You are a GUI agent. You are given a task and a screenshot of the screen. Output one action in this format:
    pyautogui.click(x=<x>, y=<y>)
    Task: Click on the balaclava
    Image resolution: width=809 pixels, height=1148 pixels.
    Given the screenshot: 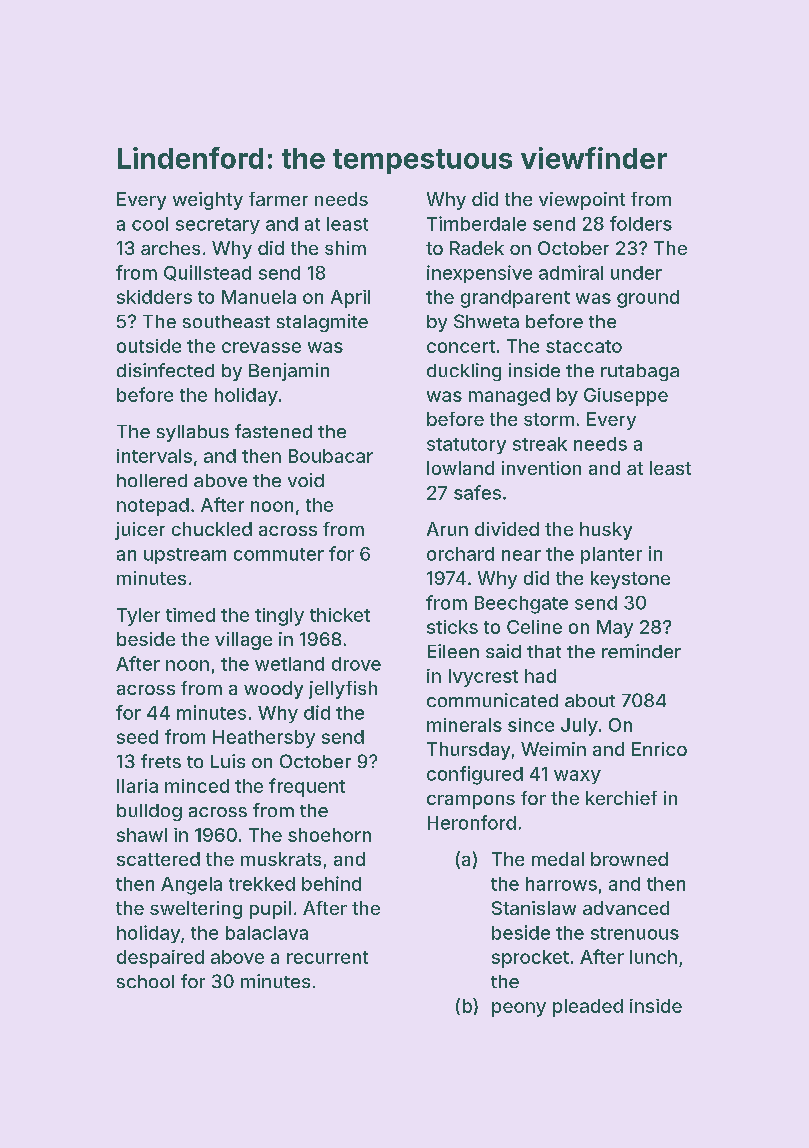 What is the action you would take?
    pyautogui.click(x=267, y=933)
